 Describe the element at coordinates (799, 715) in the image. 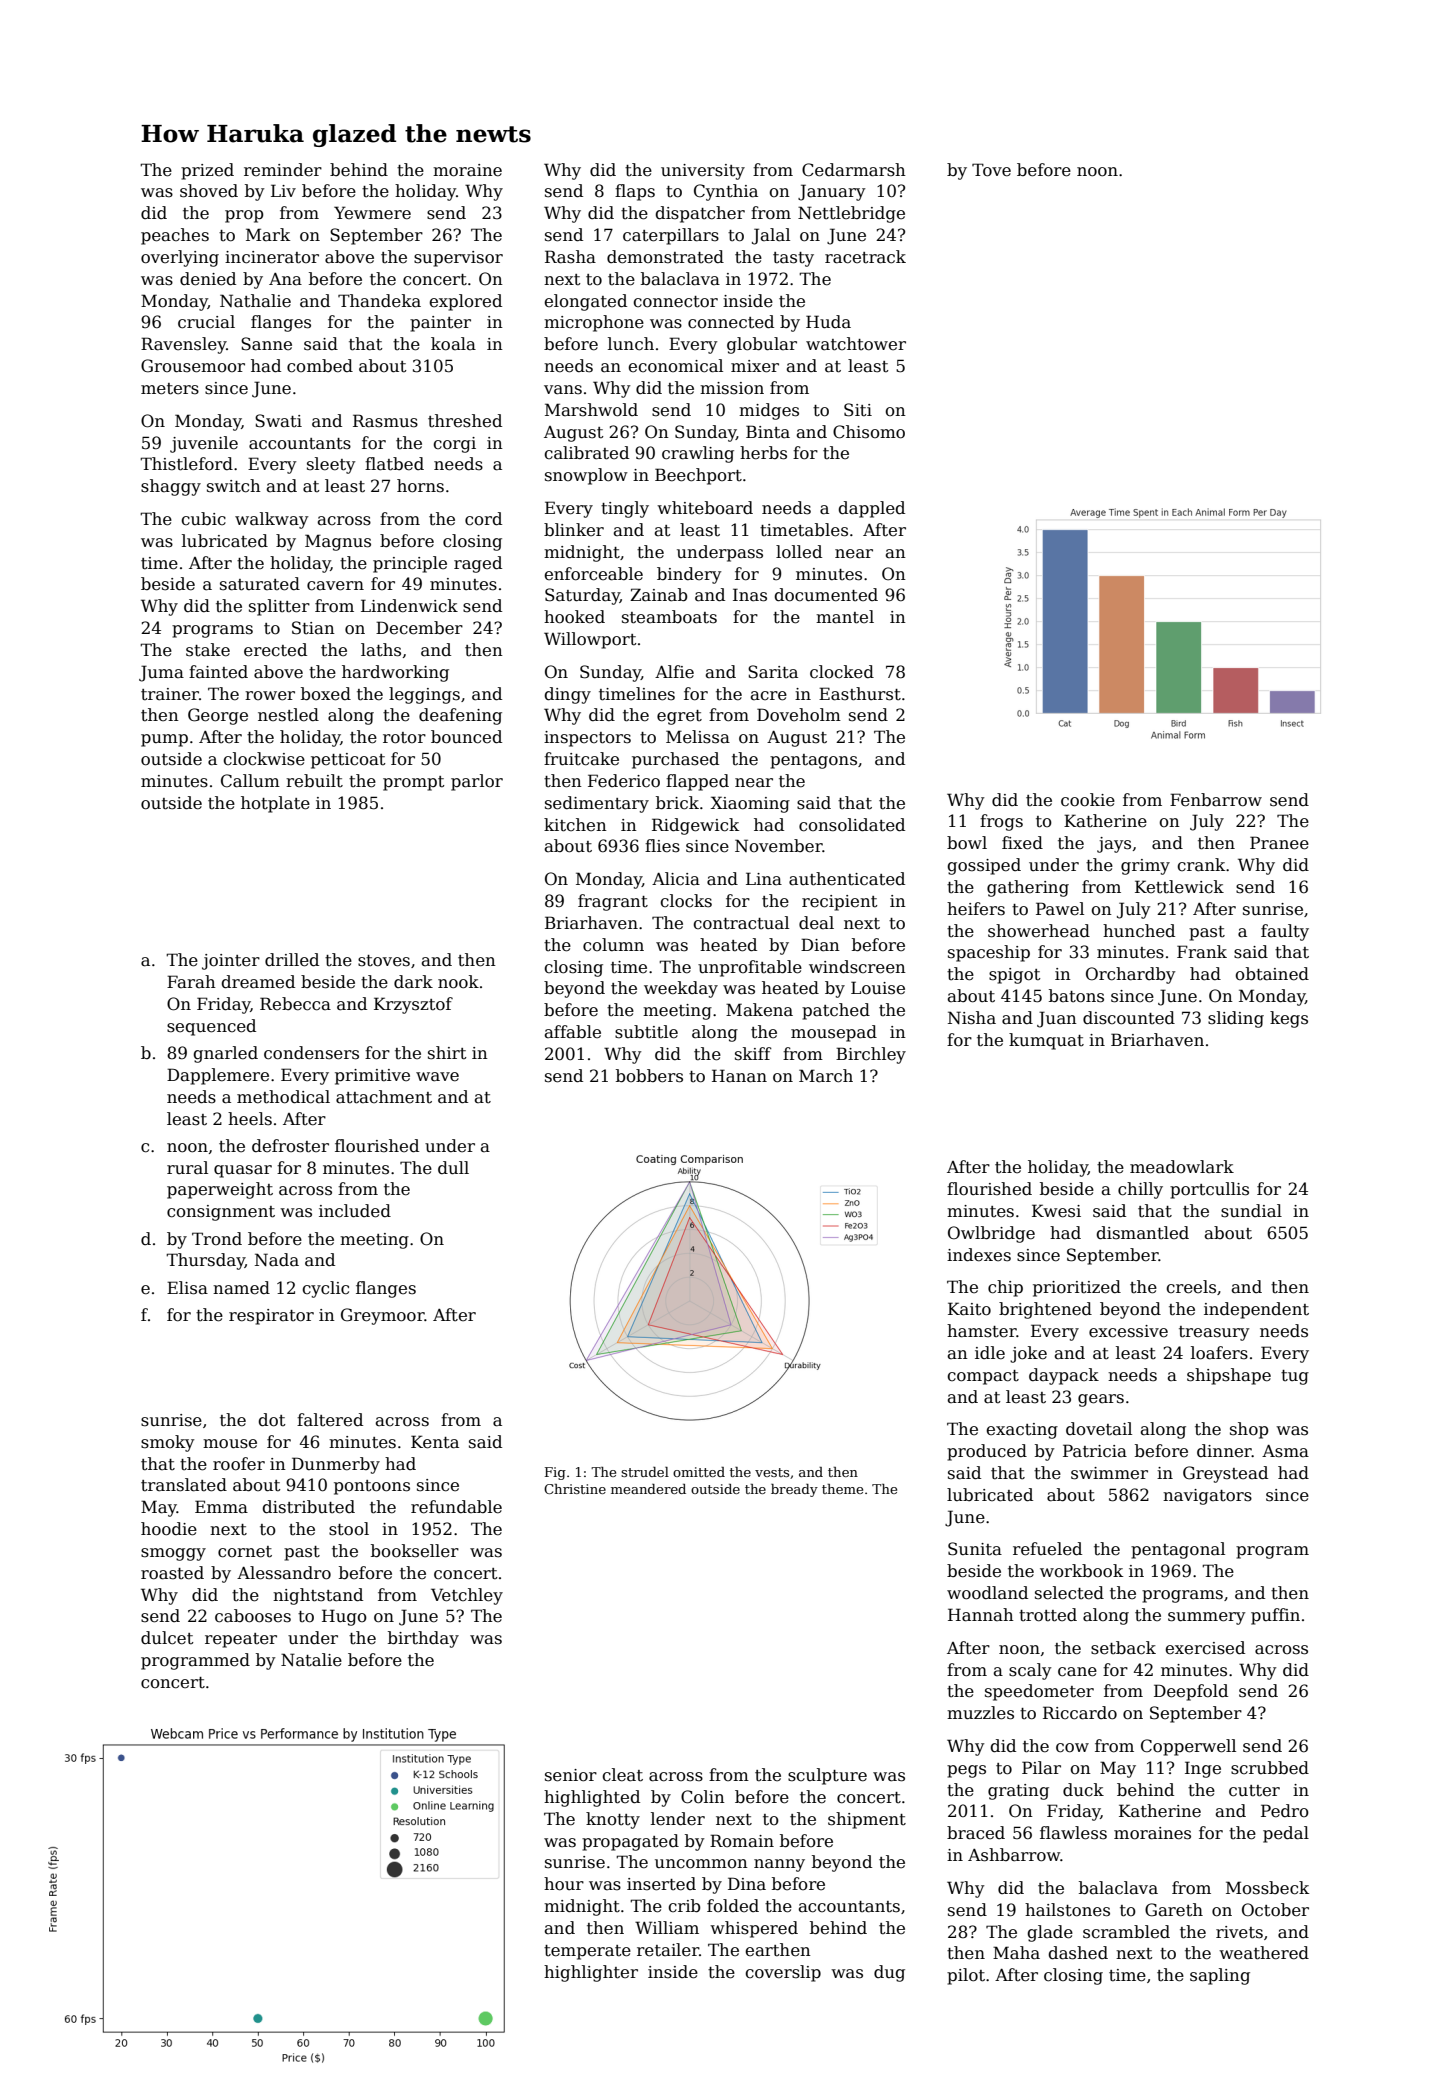

I see `Doveholm` at that location.
